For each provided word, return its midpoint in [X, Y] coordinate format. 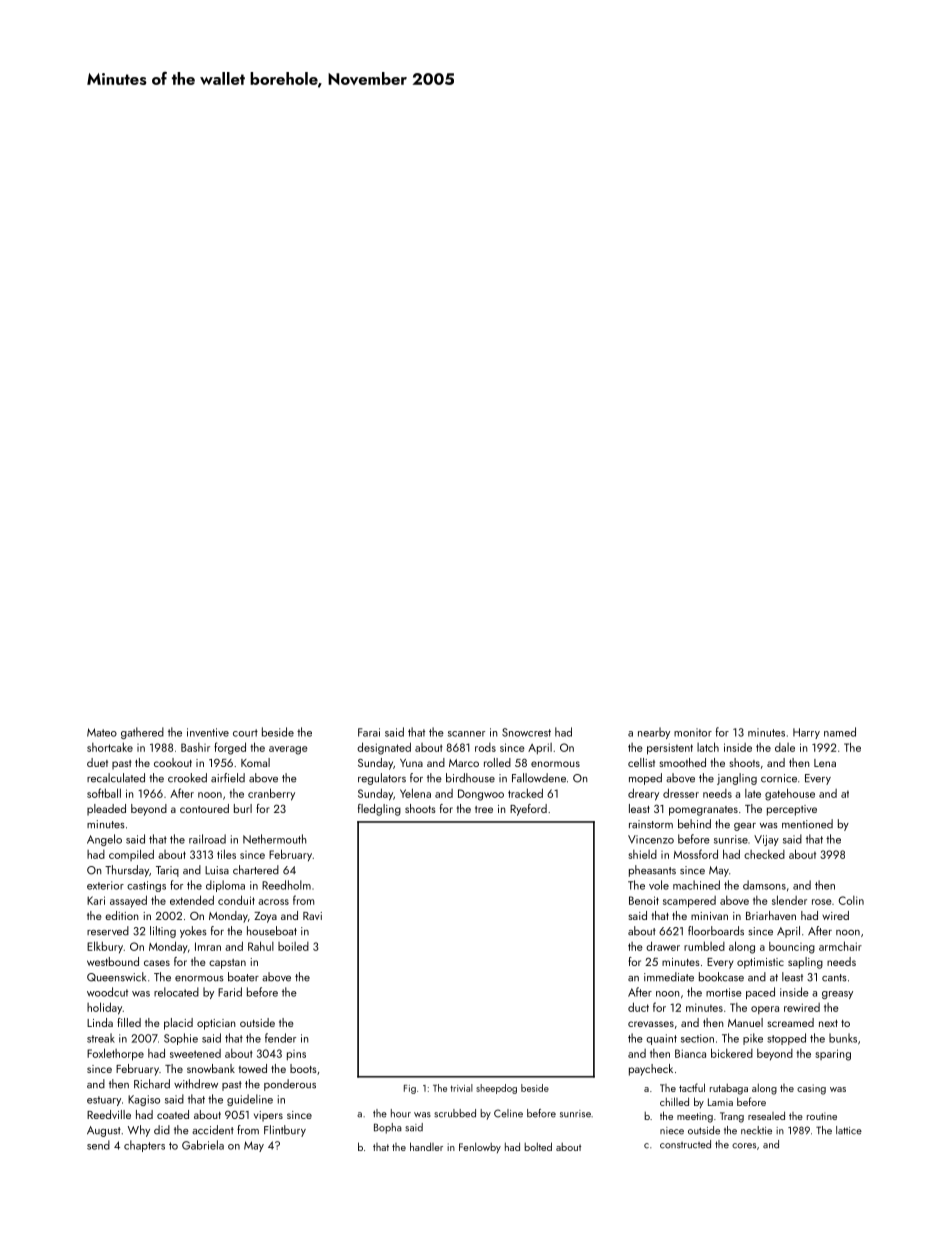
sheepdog [496, 1089]
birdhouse [470, 778]
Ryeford [528, 810]
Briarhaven [771, 915]
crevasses [651, 1024]
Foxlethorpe [115, 1054]
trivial [461, 1088]
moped [645, 779]
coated [173, 1114]
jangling [737, 779]
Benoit [644, 900]
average [288, 750]
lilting [163, 932]
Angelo [104, 840]
